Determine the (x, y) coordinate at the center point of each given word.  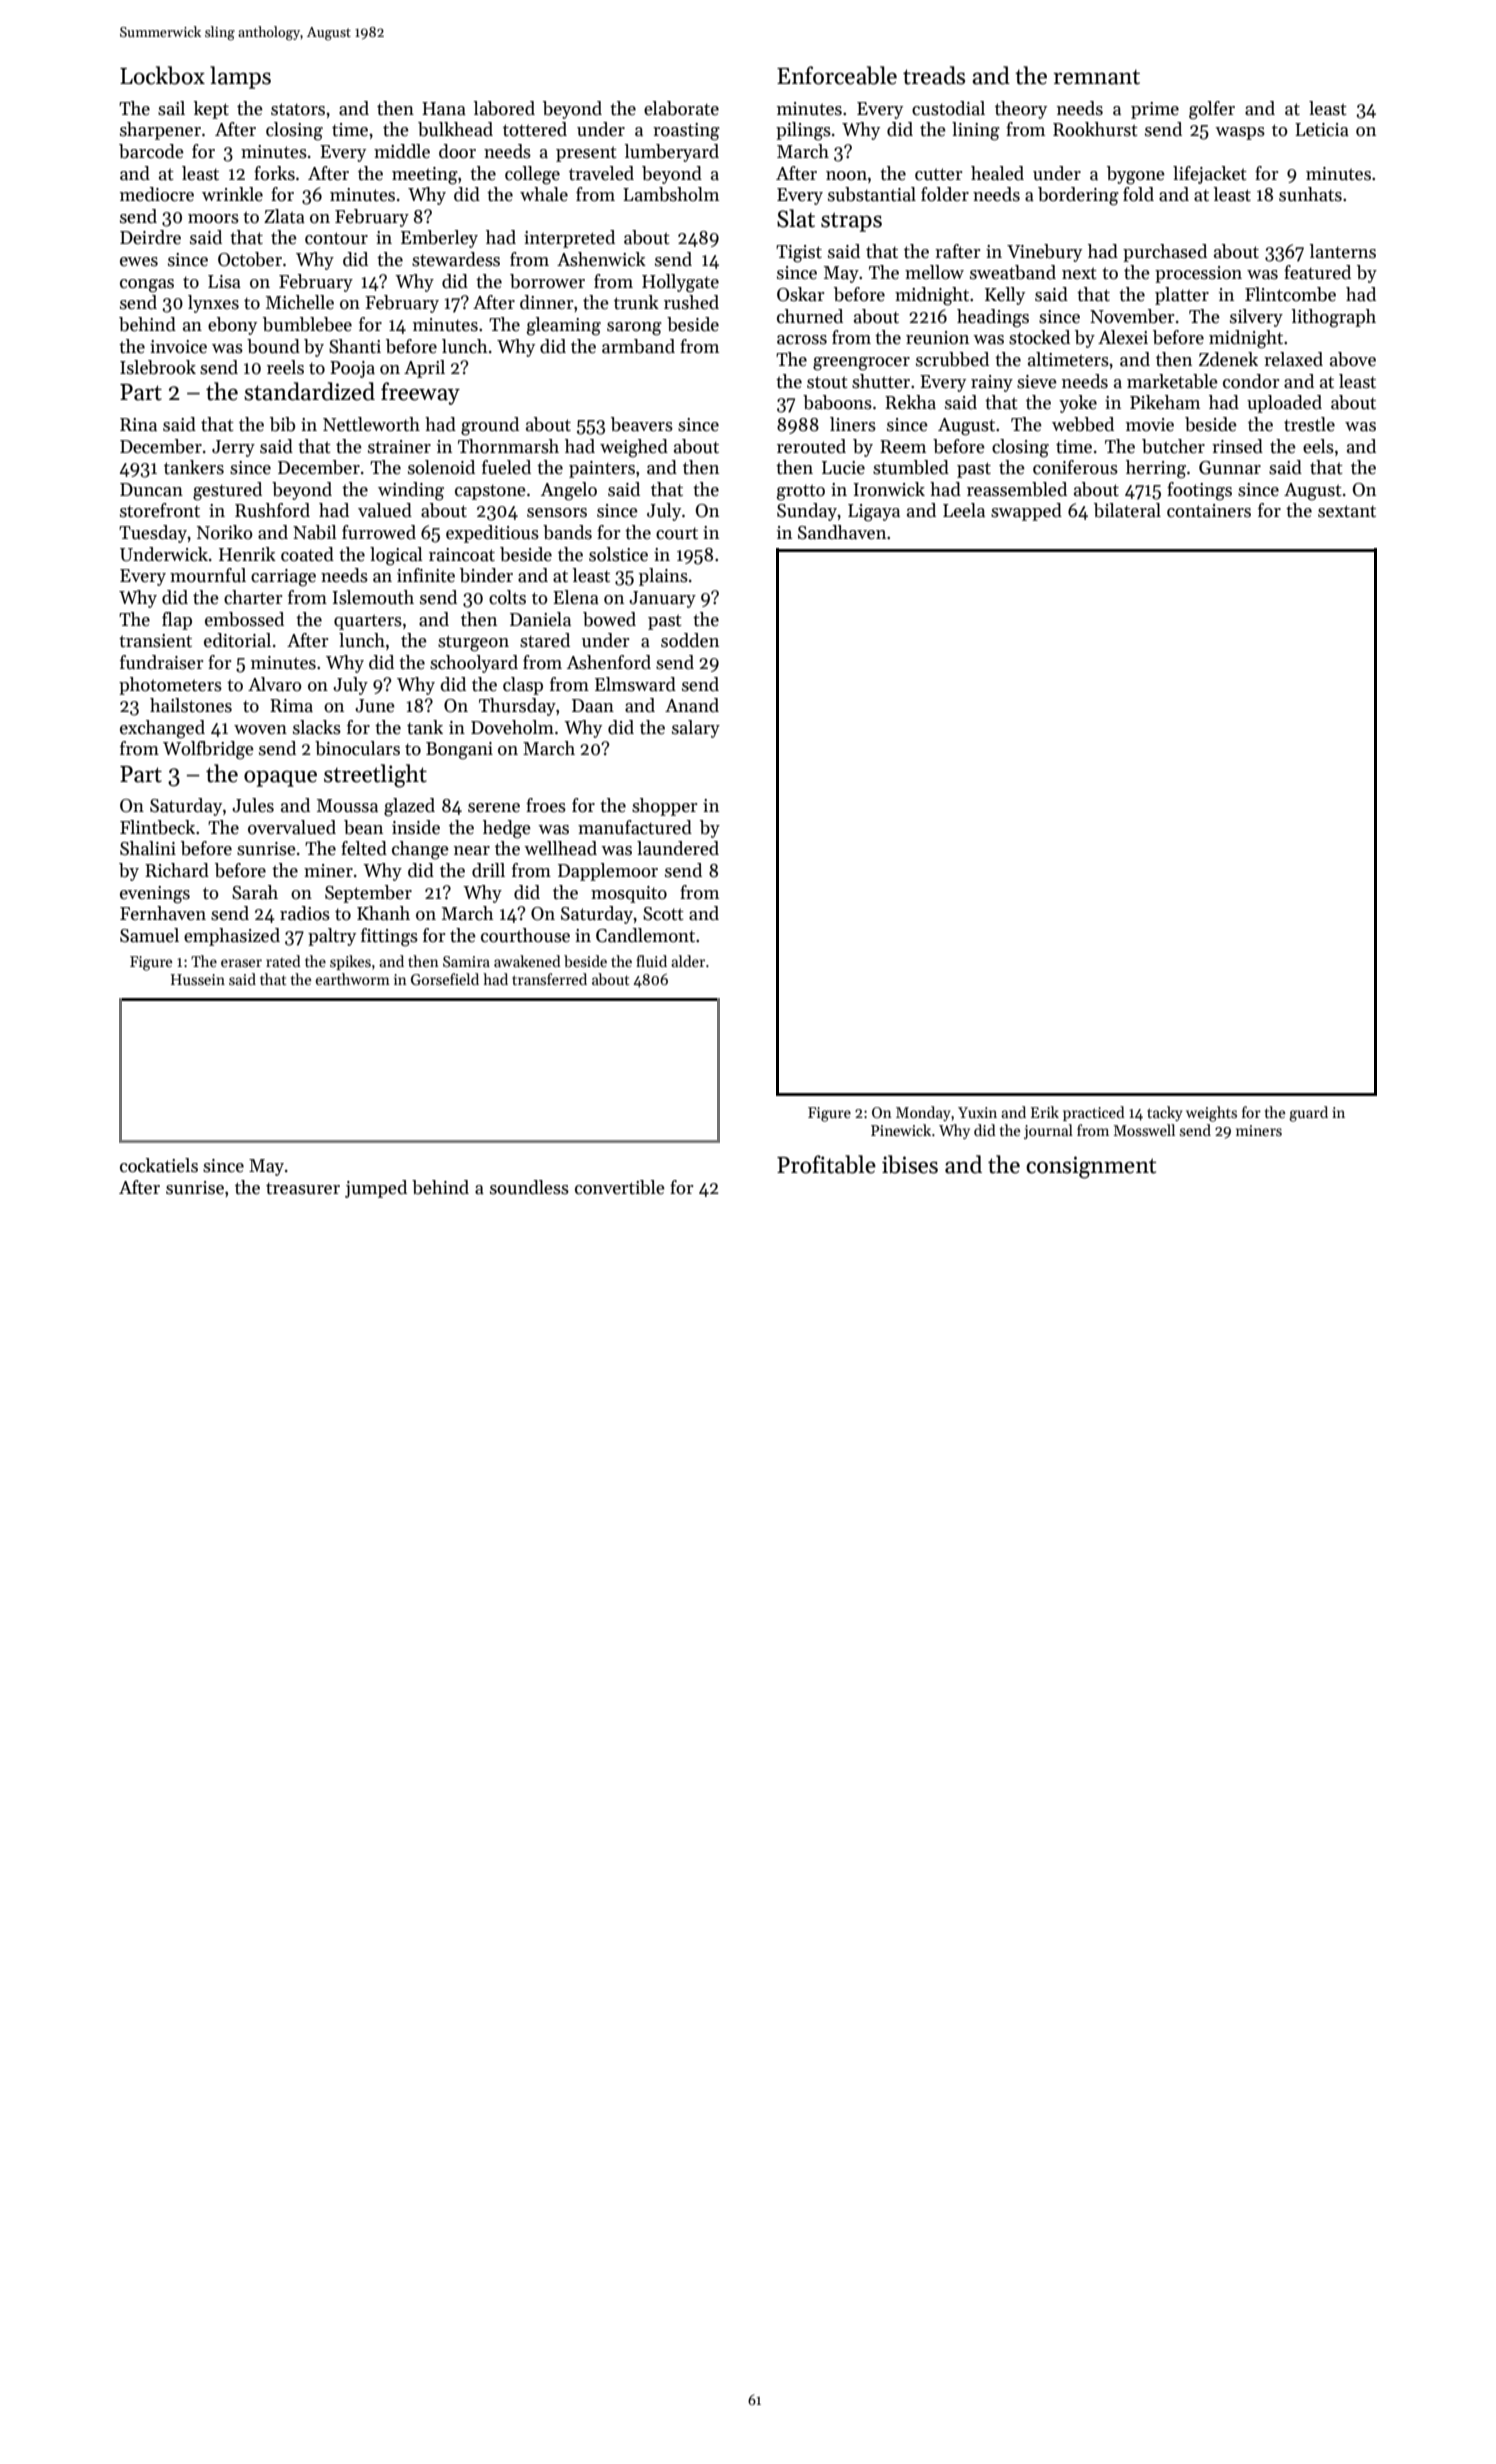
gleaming (564, 326)
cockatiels (159, 1165)
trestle (1309, 424)
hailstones (191, 705)
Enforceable (837, 75)
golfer (1212, 110)
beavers (642, 424)
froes (546, 805)
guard (1308, 1114)
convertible (620, 1187)
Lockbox (162, 75)
